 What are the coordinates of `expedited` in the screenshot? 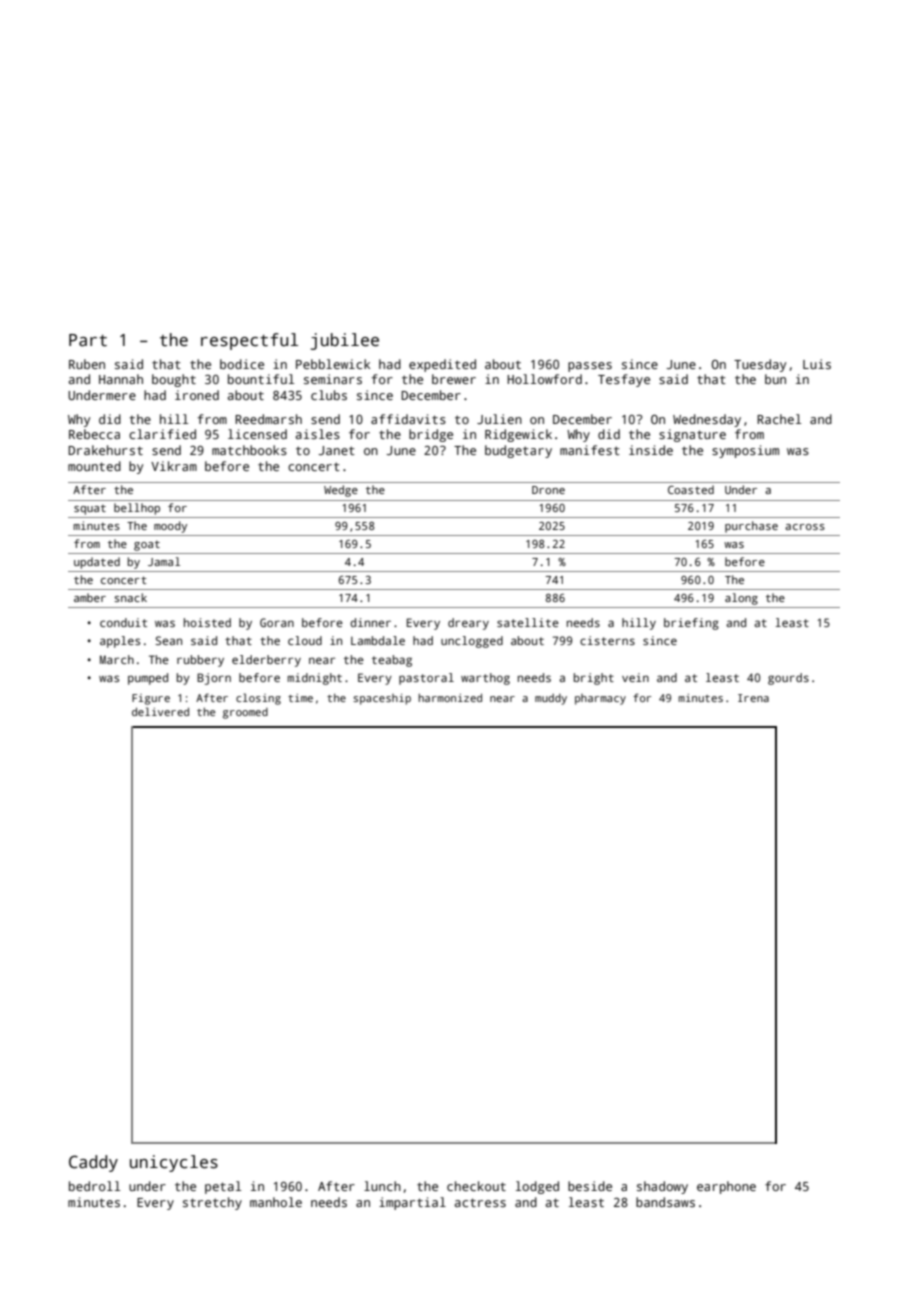 It's located at (442, 365).
